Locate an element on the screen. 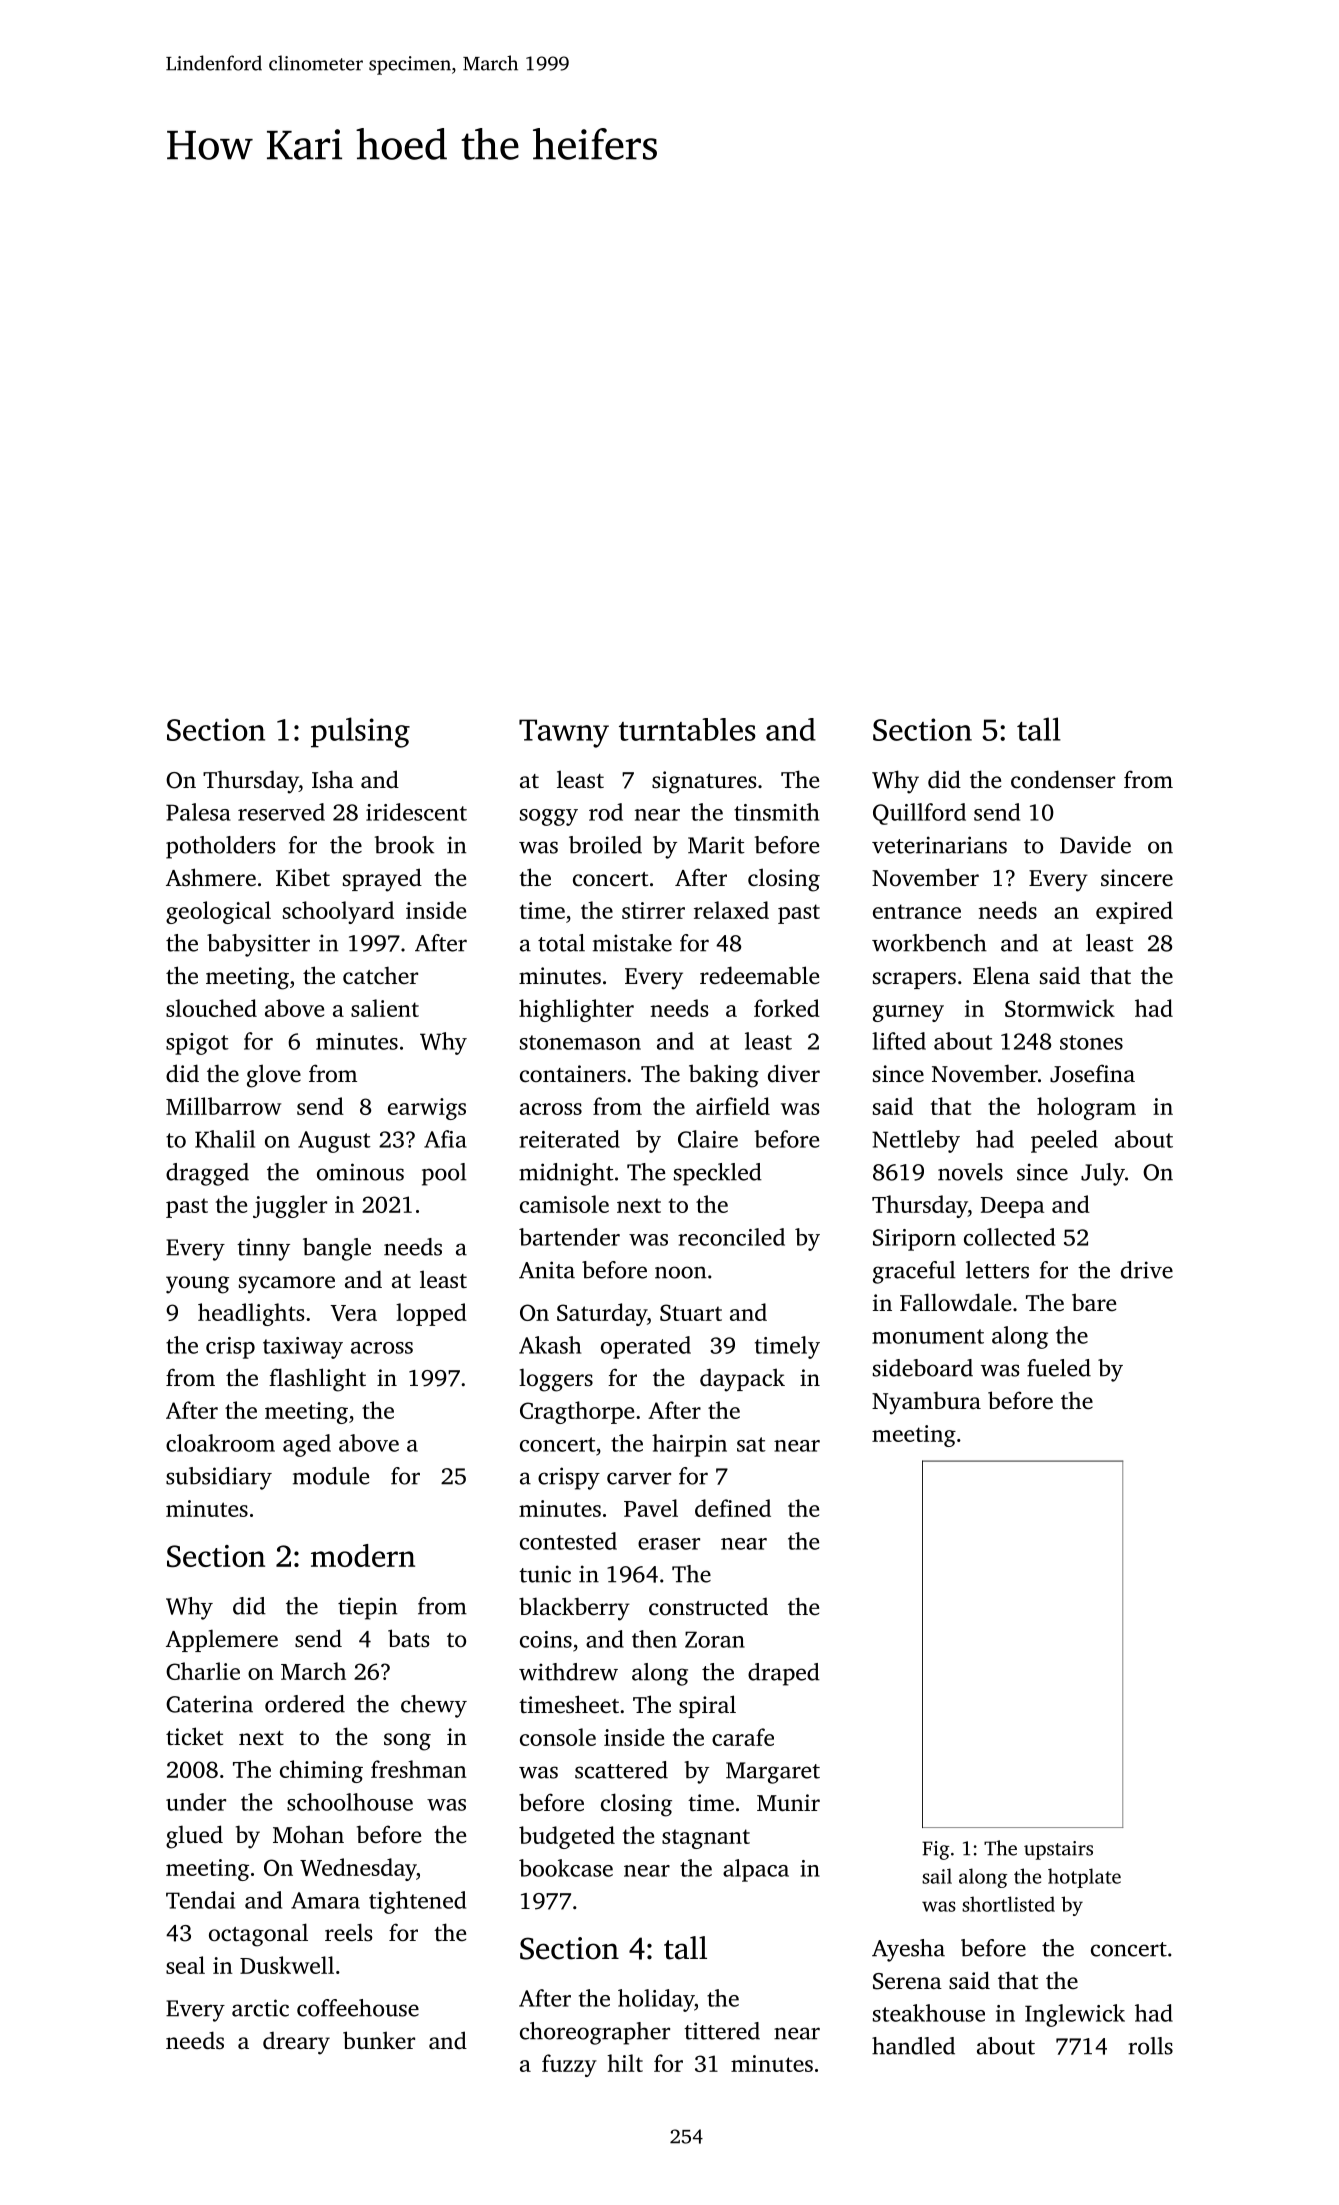 This screenshot has height=2205, width=1339. peeled is located at coordinates (1064, 1141).
